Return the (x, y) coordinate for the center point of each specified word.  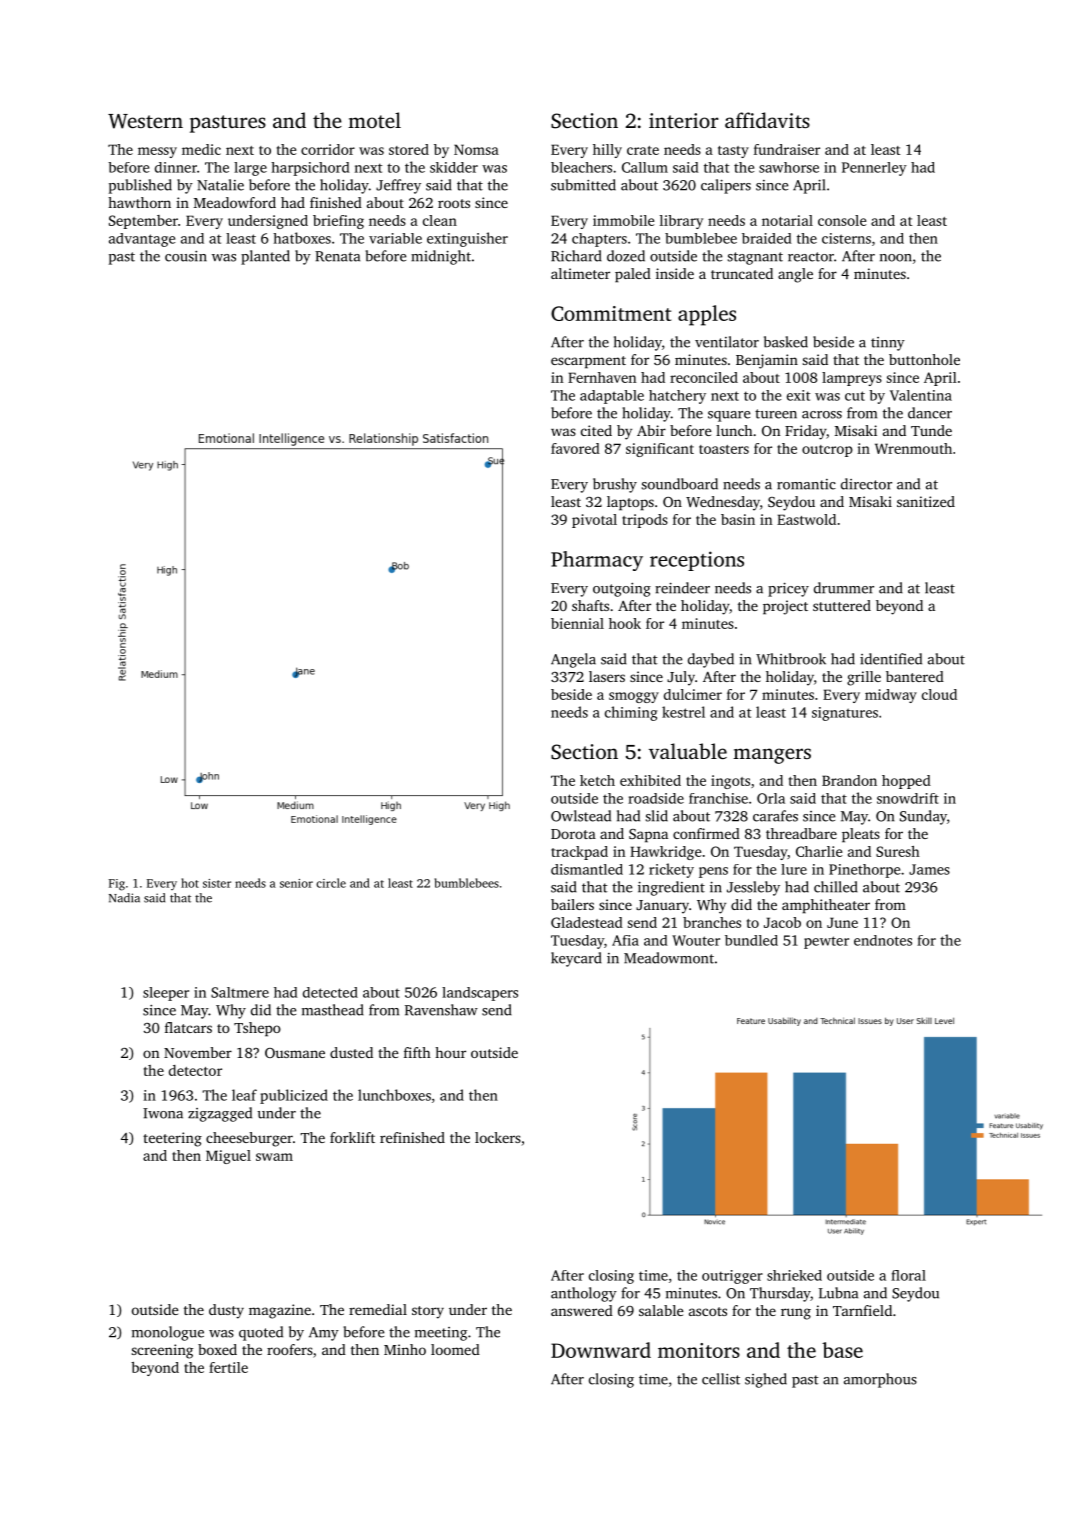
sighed (766, 1380)
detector (195, 1070)
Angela (573, 660)
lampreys (852, 379)
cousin (186, 256)
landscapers (480, 994)
